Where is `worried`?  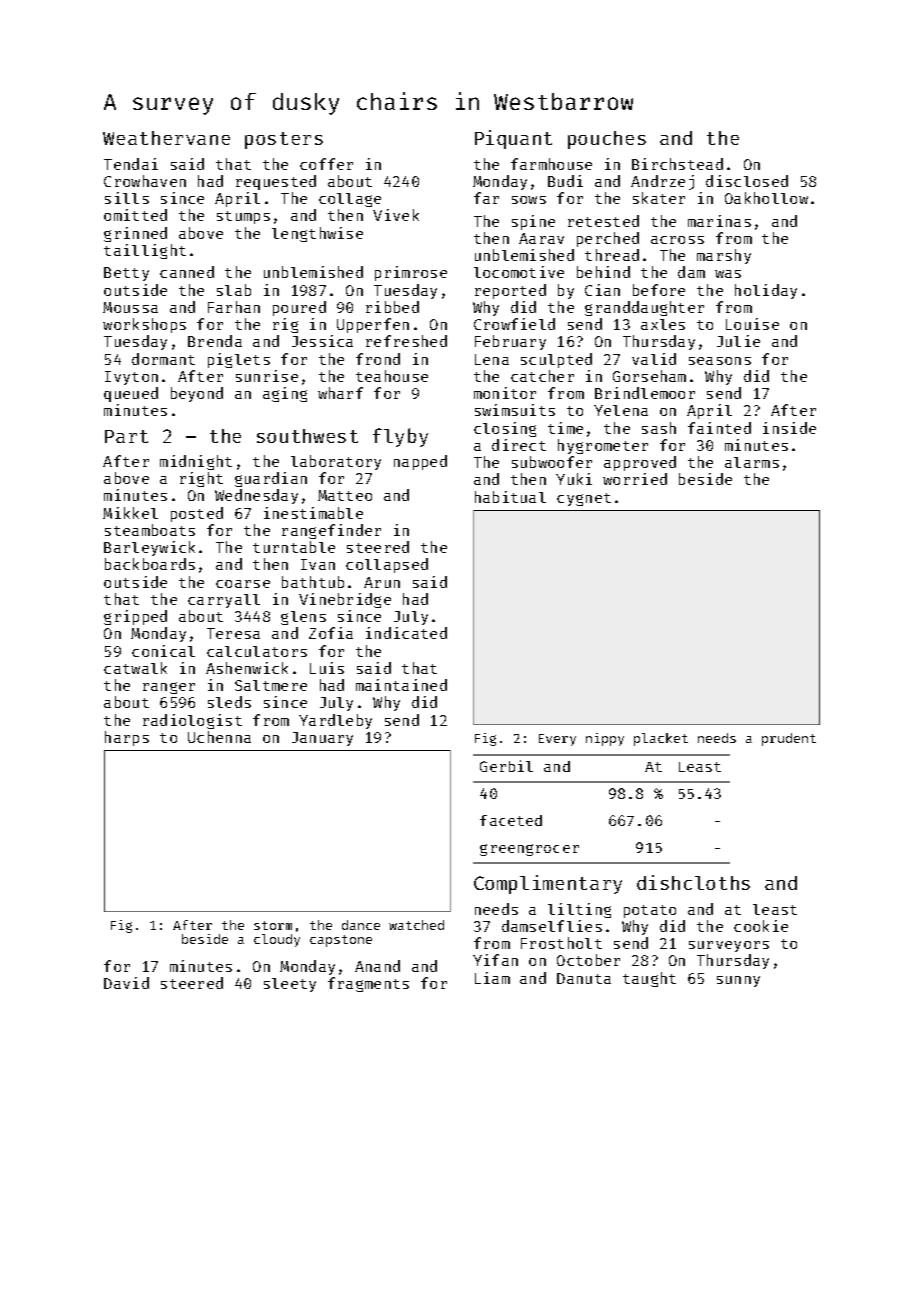
worried is located at coordinates (635, 479).
